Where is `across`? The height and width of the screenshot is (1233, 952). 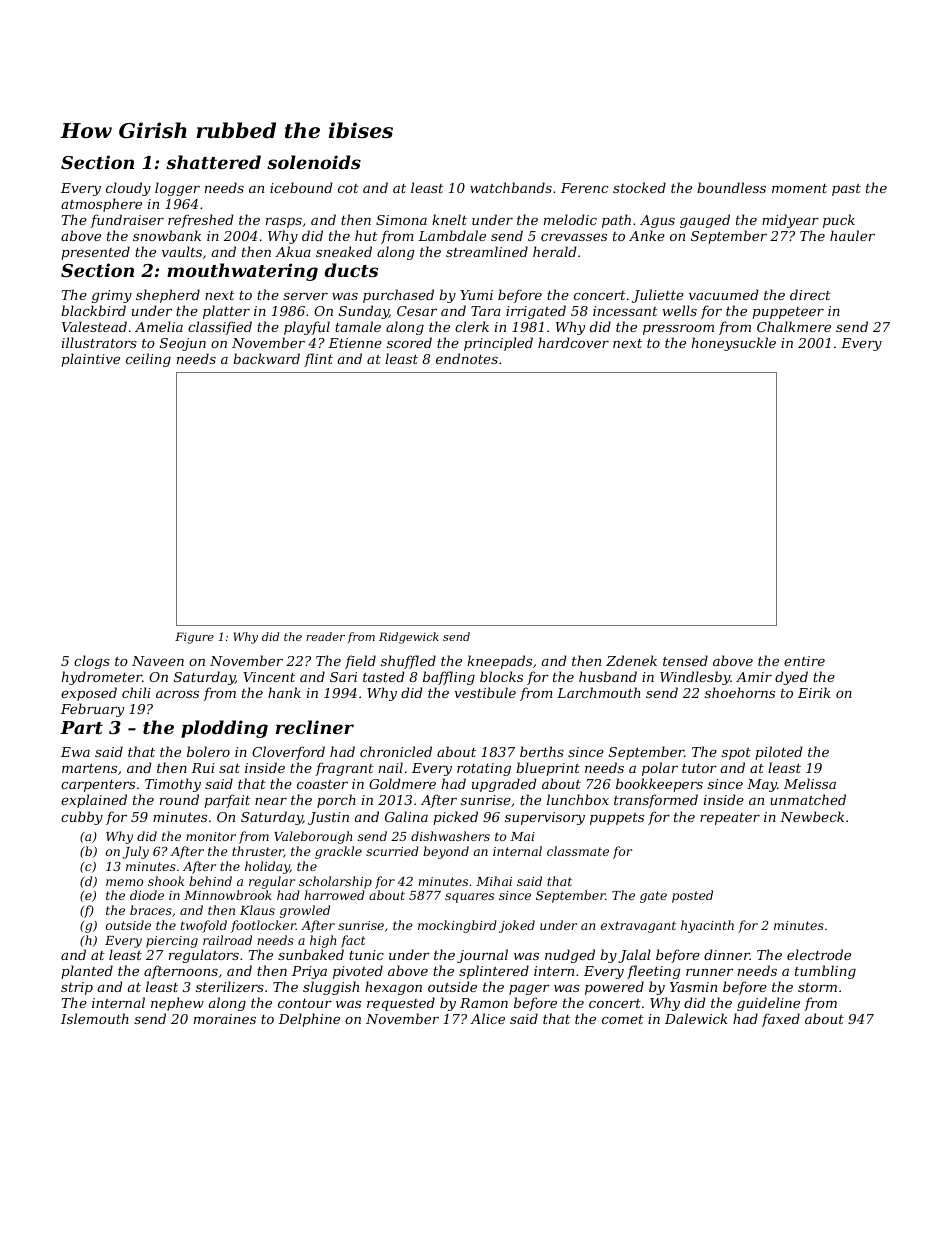
across is located at coordinates (177, 694).
